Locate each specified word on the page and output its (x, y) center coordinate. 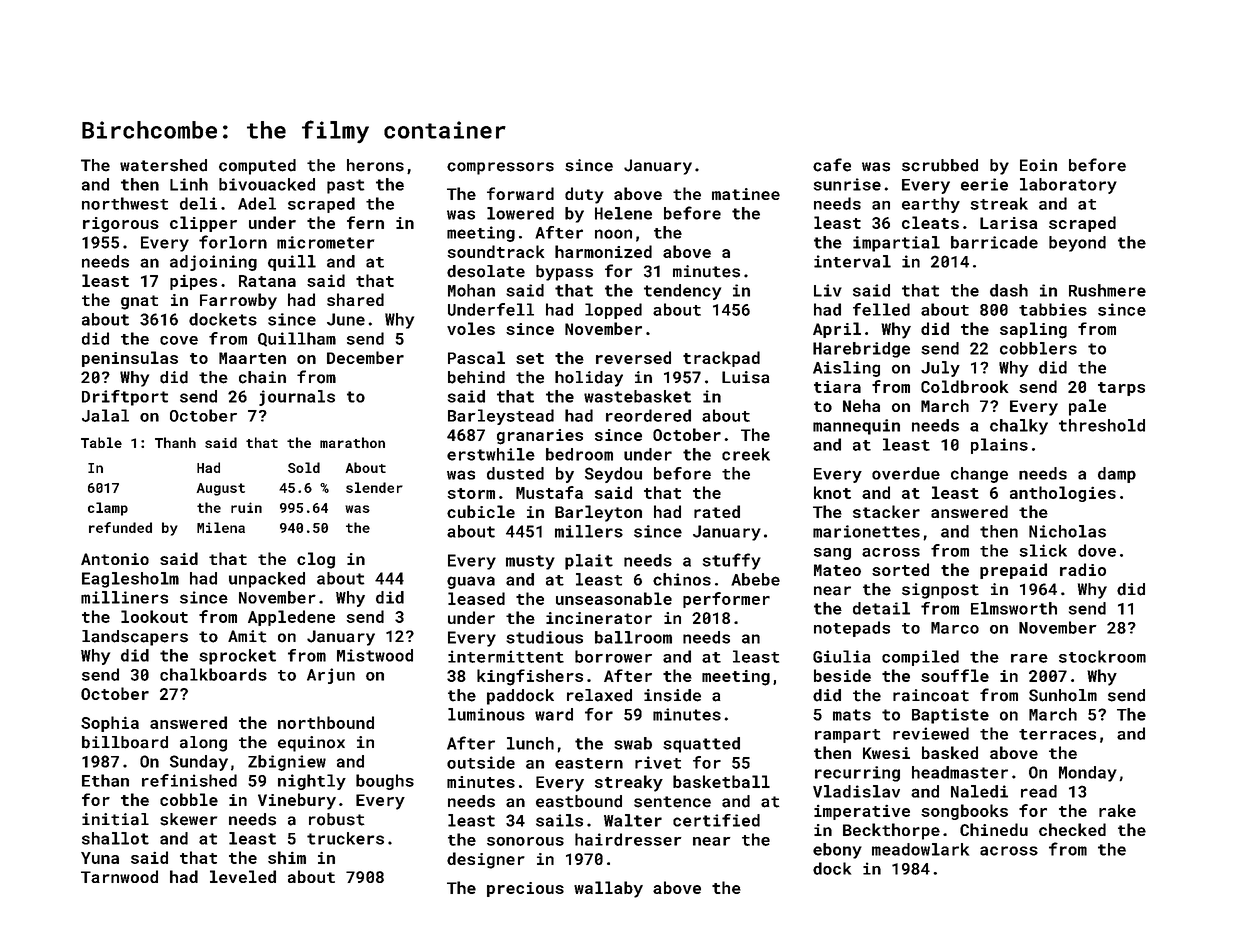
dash (1009, 290)
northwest (125, 203)
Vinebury (297, 801)
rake (1117, 810)
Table (101, 442)
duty (584, 195)
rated (717, 511)
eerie (984, 184)
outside (481, 762)
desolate (486, 271)
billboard (125, 742)
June (346, 319)
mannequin (856, 427)
